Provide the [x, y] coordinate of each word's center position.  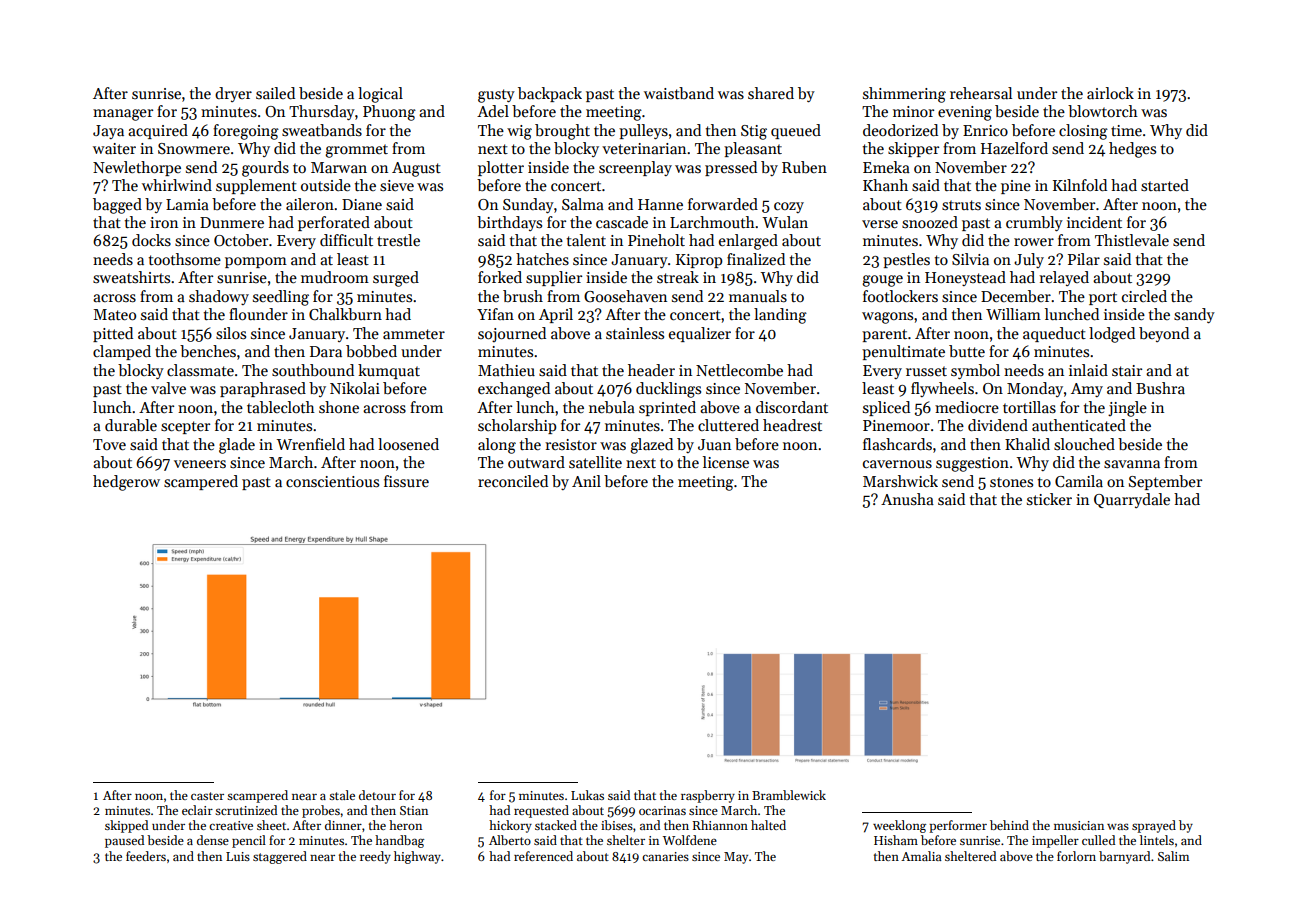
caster [207, 796]
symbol [975, 371]
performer [958, 826]
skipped [126, 826]
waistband [679, 93]
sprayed [1154, 826]
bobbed [371, 351]
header [651, 370]
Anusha [907, 499]
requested [541, 811]
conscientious [332, 481]
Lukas [587, 795]
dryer [233, 94]
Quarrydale [1132, 500]
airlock [1110, 93]
